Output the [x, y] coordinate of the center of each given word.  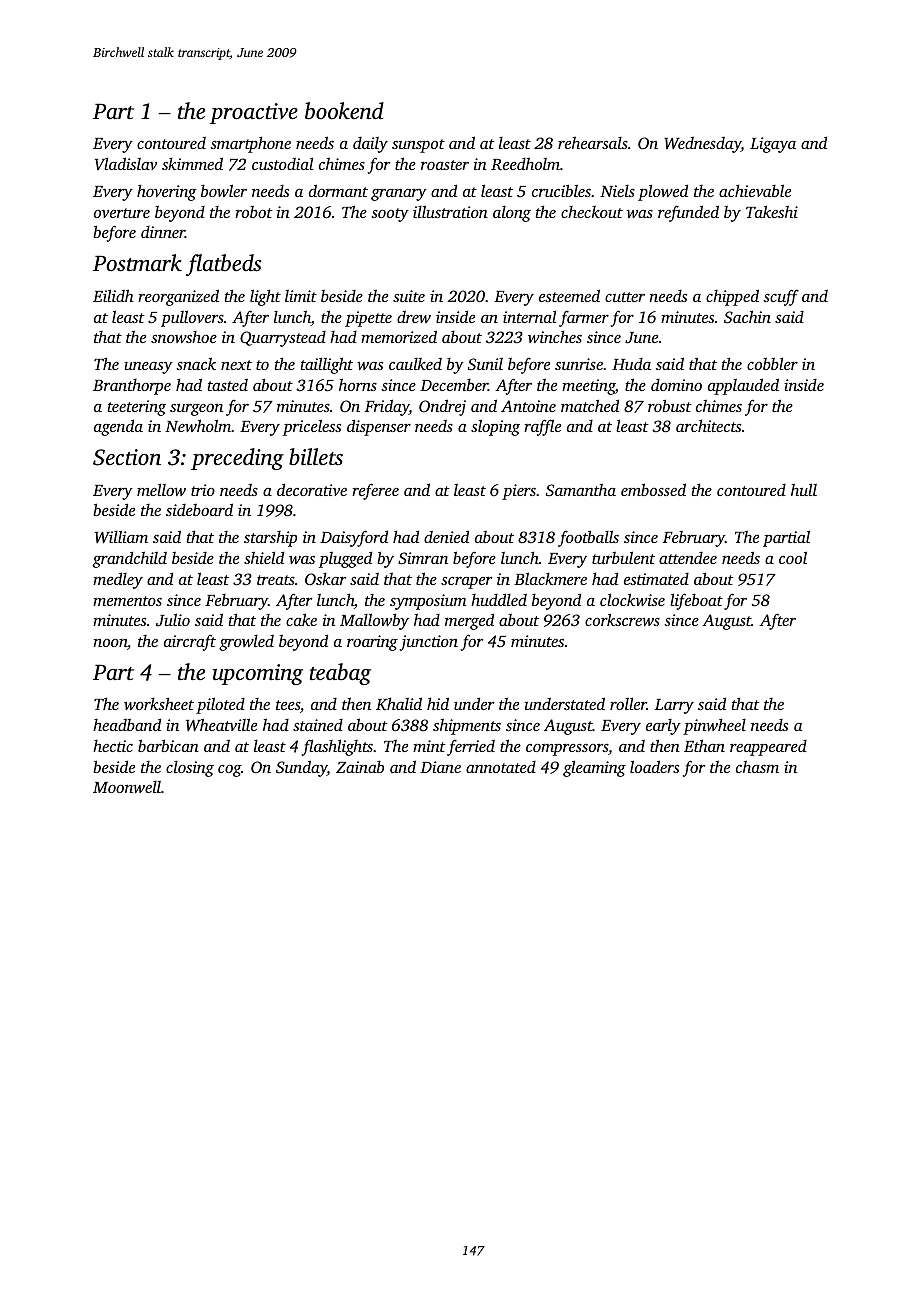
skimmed [192, 163]
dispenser [379, 427]
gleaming [594, 768]
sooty [390, 215]
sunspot [418, 146]
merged [469, 621]
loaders [654, 766]
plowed [663, 192]
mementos [127, 601]
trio [203, 490]
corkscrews [622, 619]
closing [190, 769]
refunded [688, 213]
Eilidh [113, 295]
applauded [743, 386]
